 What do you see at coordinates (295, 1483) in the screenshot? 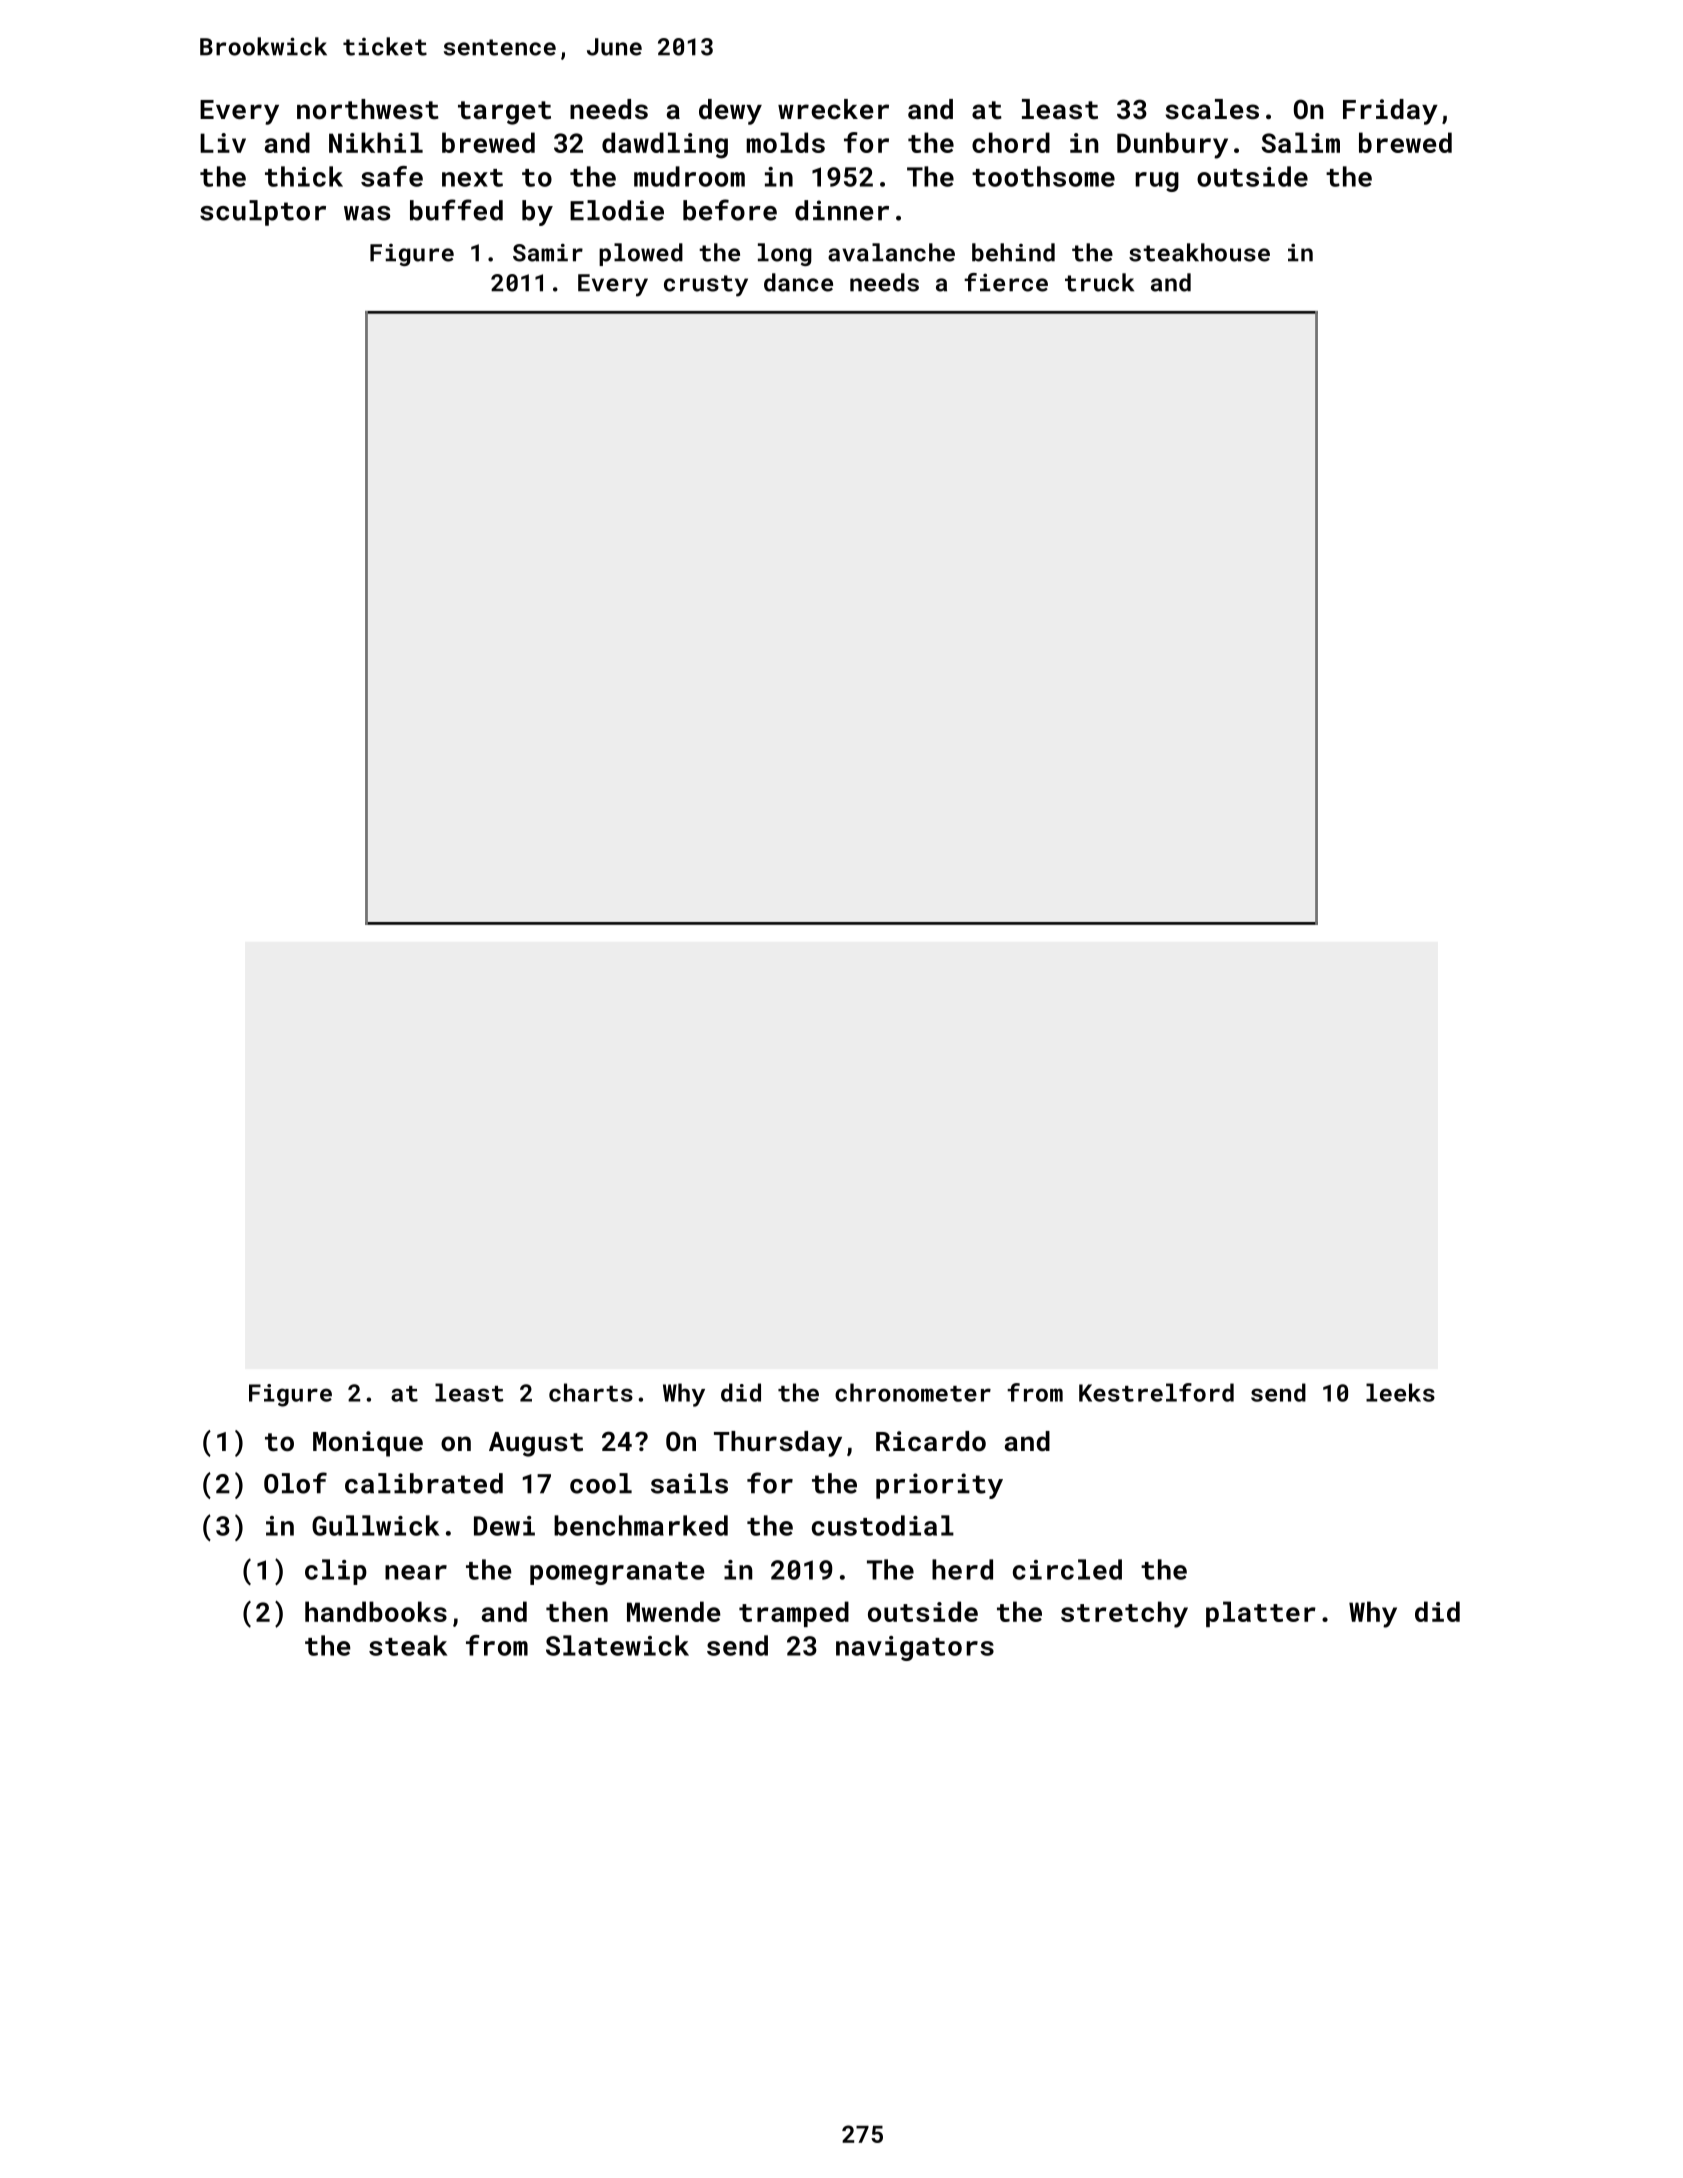
I see `Olof` at bounding box center [295, 1483].
